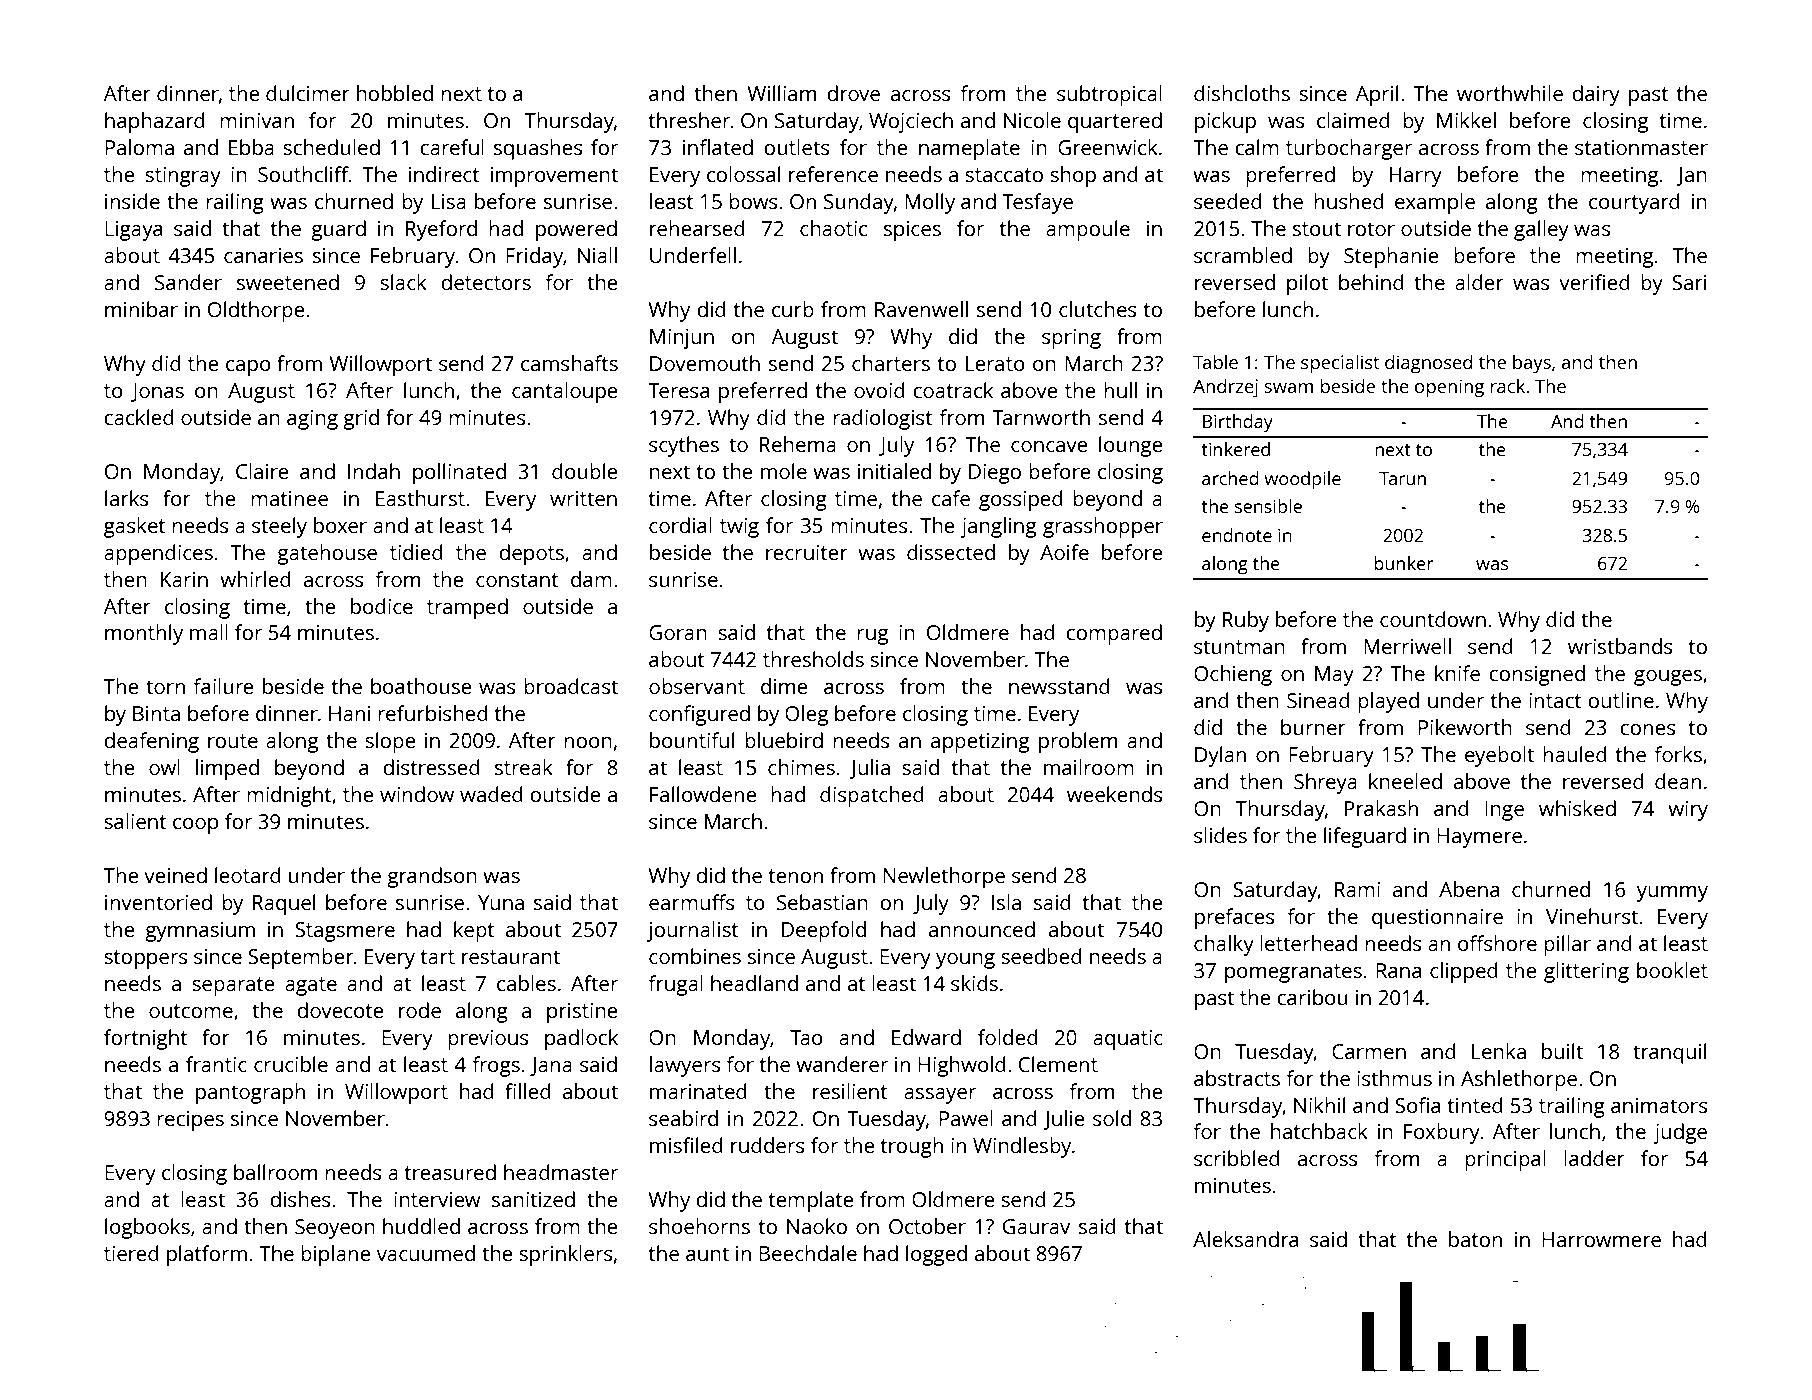 The height and width of the document is (1400, 1812). What do you see at coordinates (1634, 203) in the document?
I see `courtyard` at bounding box center [1634, 203].
